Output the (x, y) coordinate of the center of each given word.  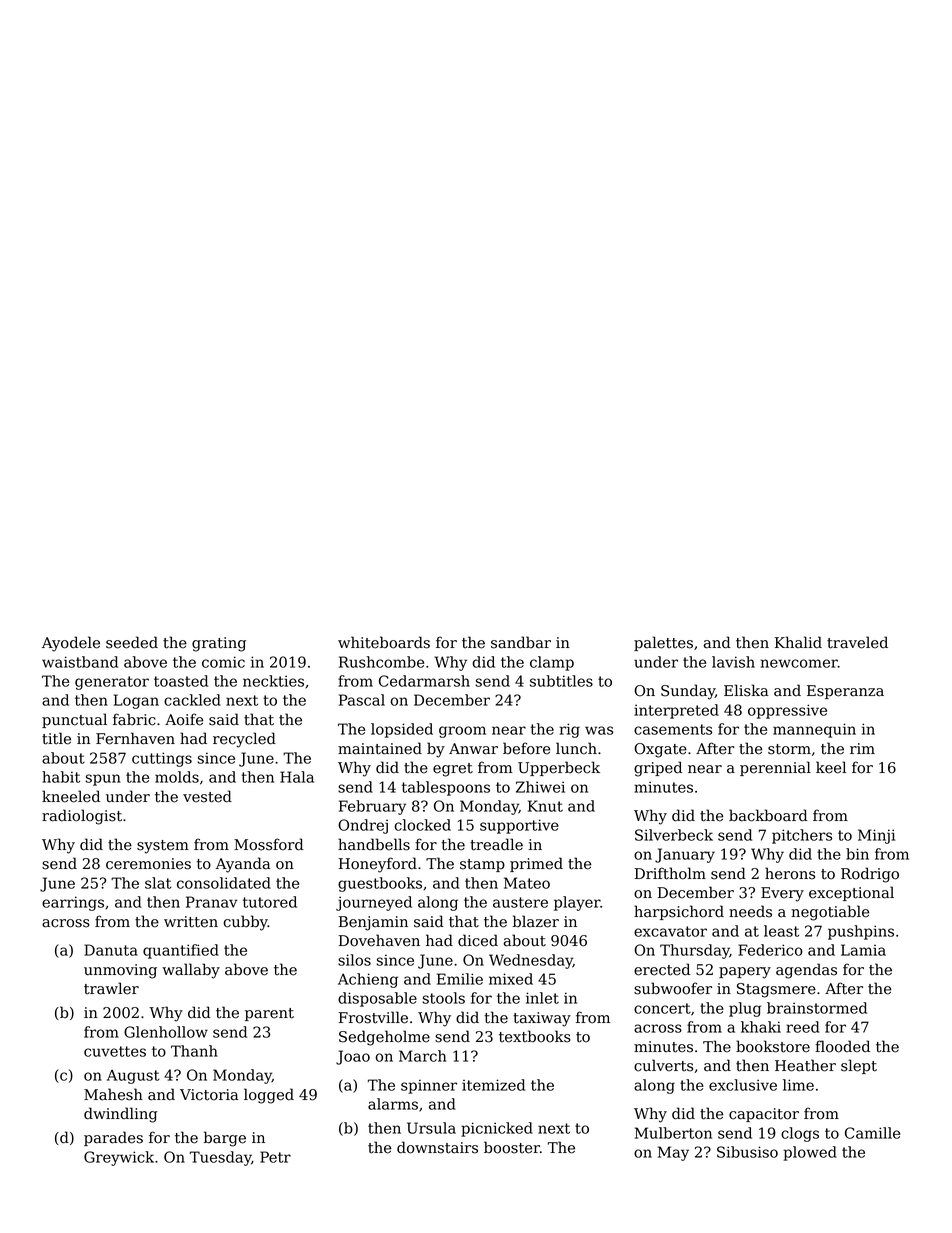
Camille (872, 1133)
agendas (806, 971)
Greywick (119, 1158)
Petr (275, 1157)
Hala (297, 777)
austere (520, 902)
